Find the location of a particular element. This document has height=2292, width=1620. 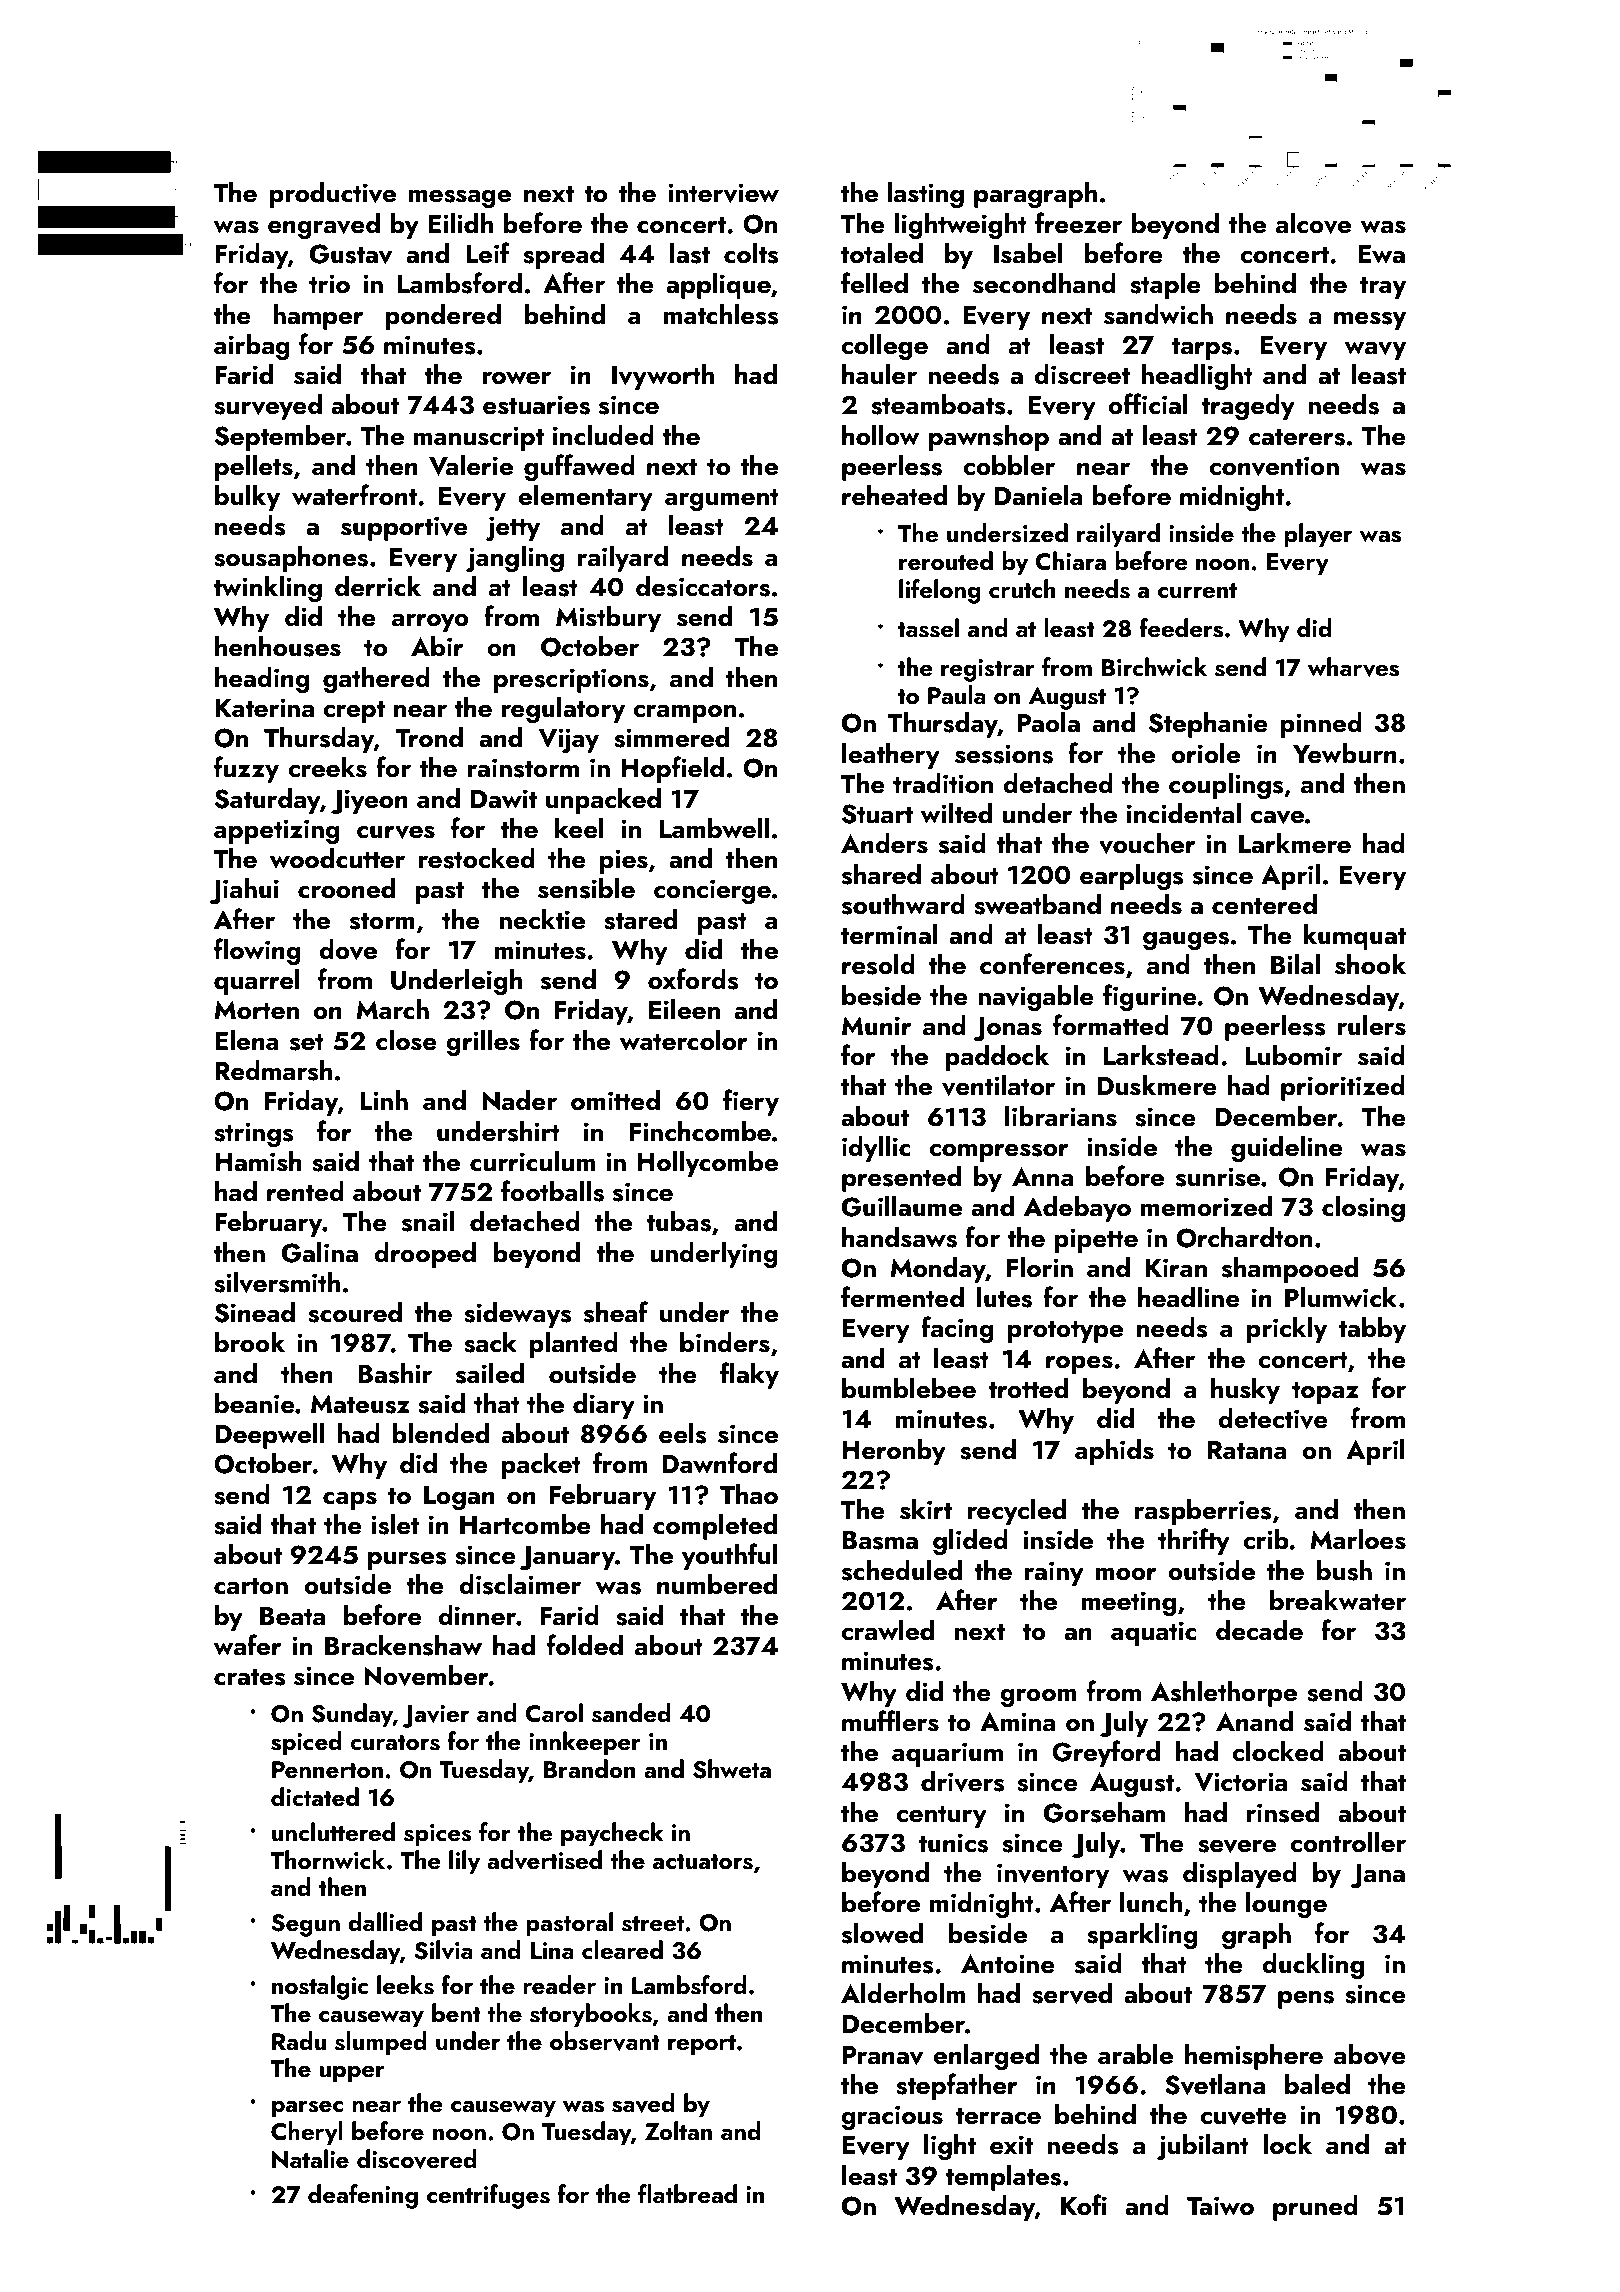

Bashir is located at coordinates (395, 1373).
